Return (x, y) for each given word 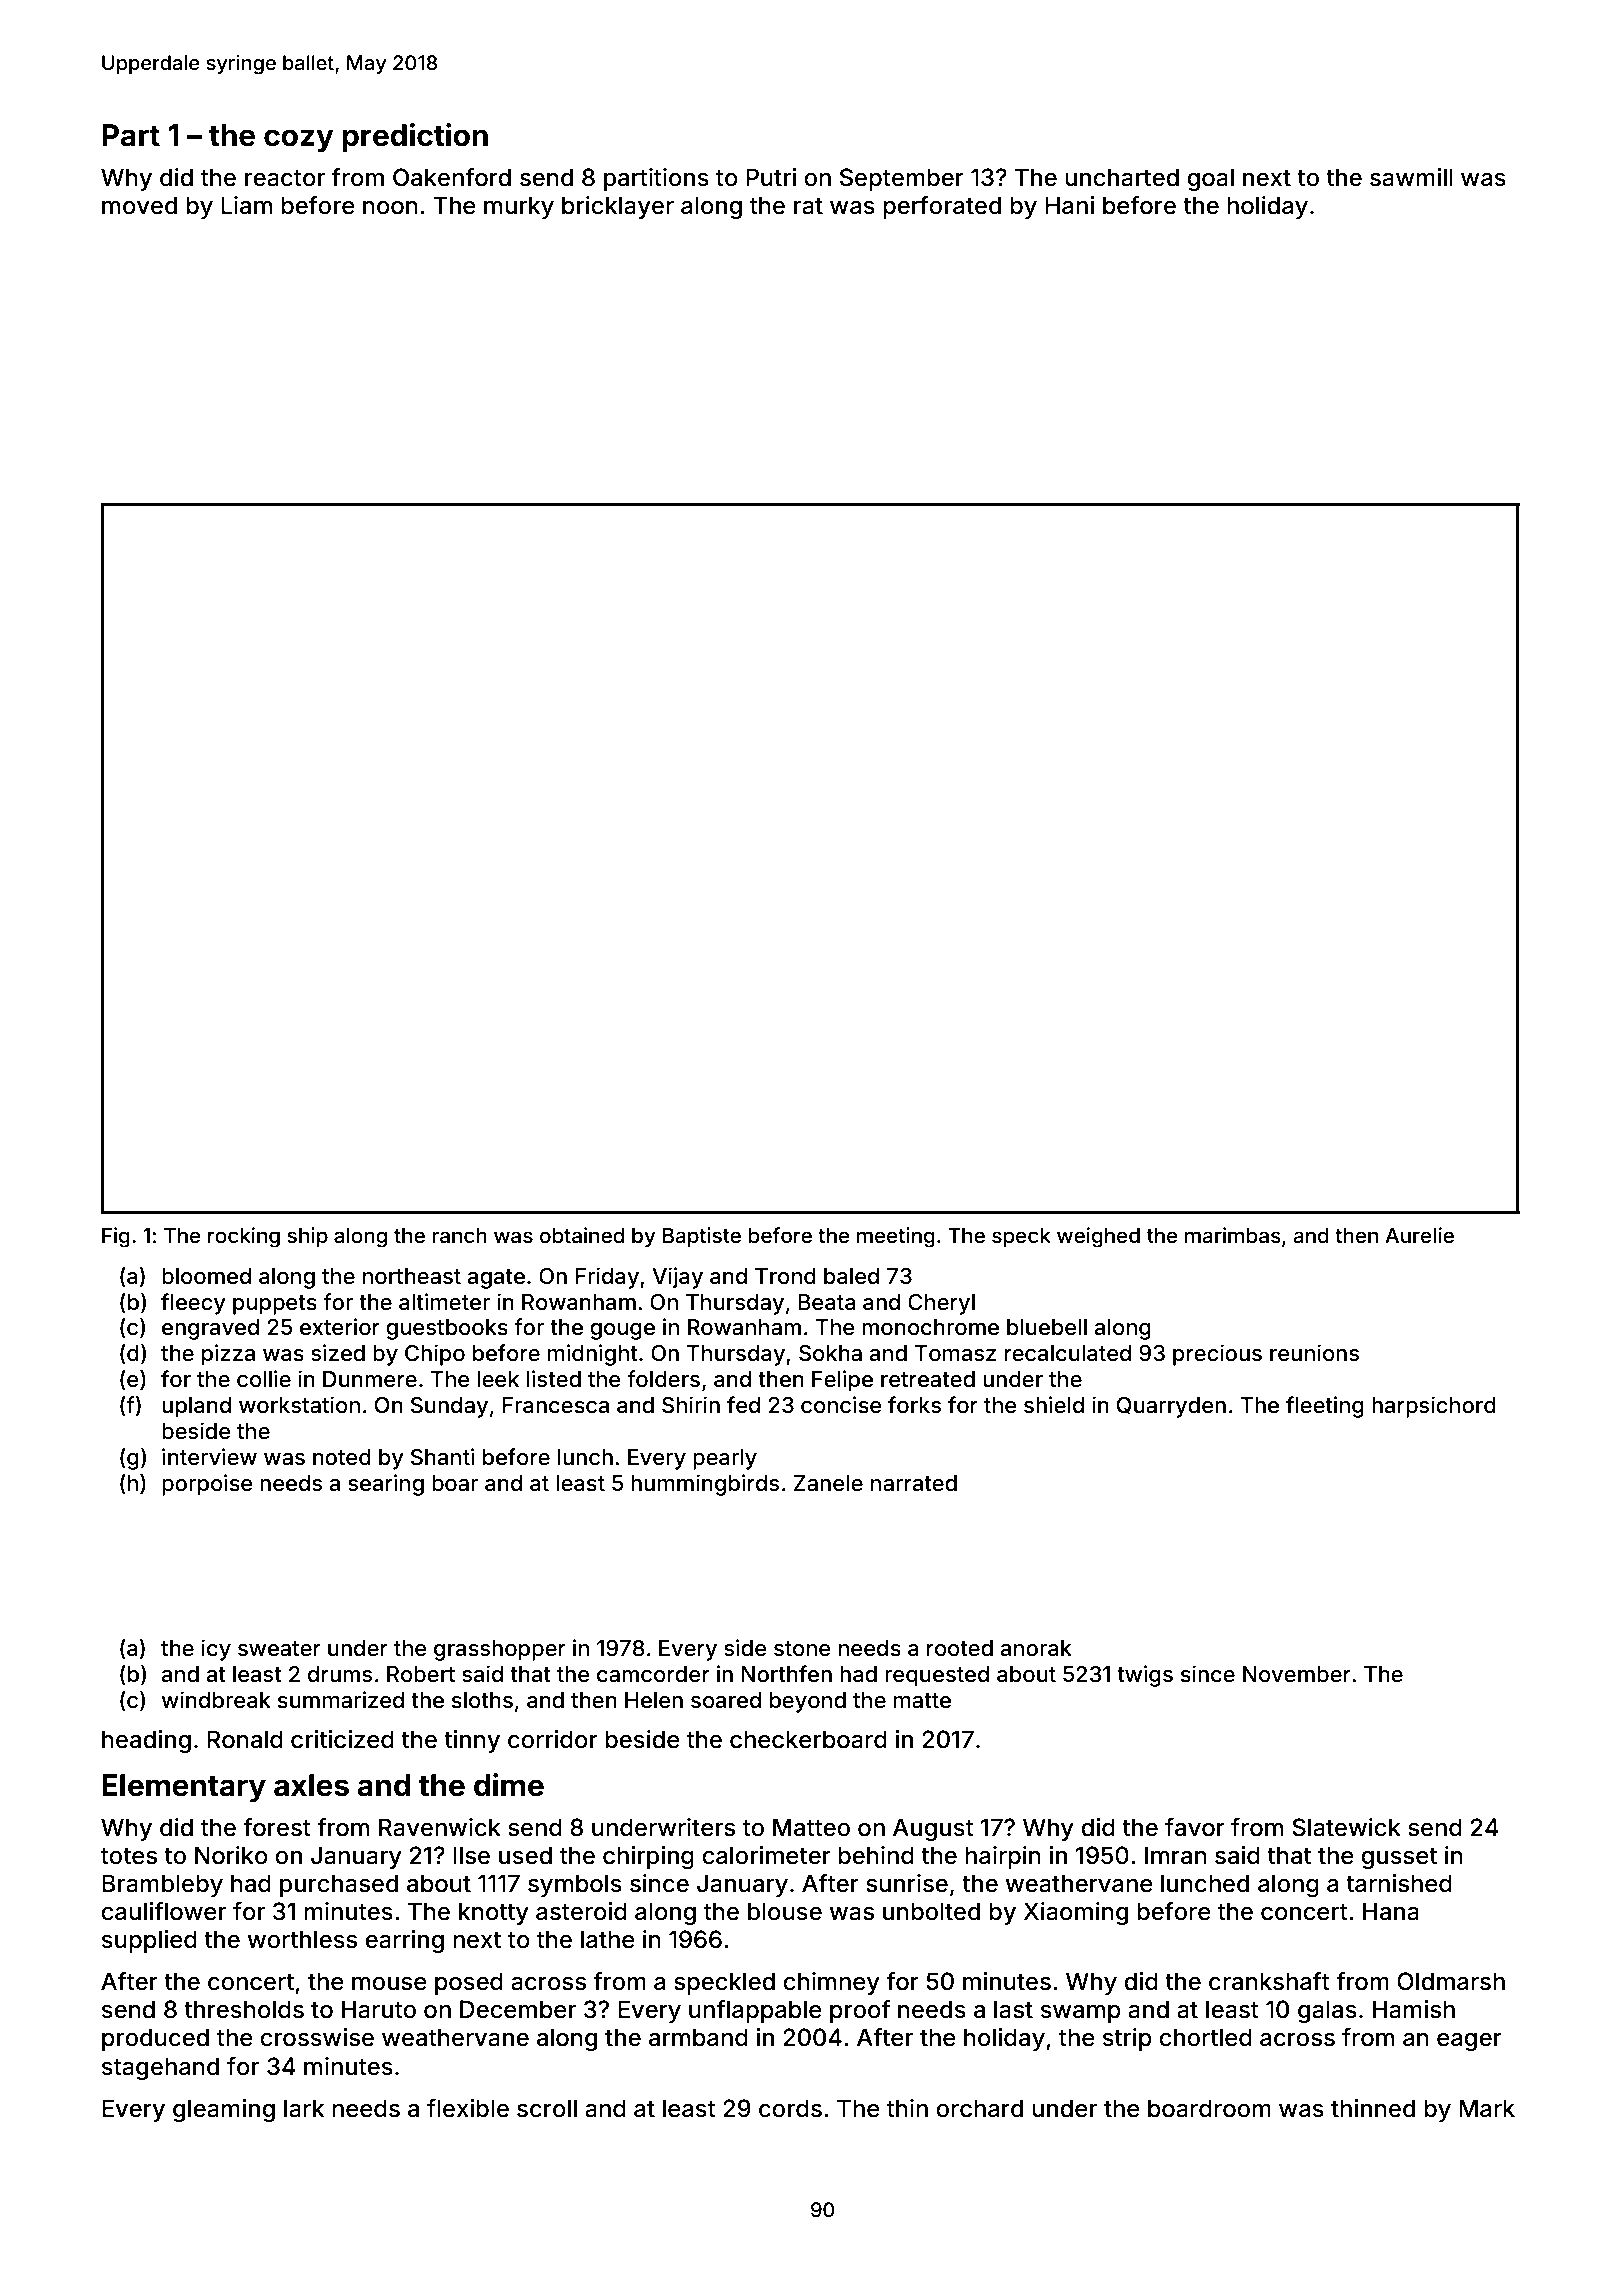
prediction (415, 137)
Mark (1487, 2108)
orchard (979, 2108)
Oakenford (452, 177)
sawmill (1411, 177)
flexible (468, 2108)
